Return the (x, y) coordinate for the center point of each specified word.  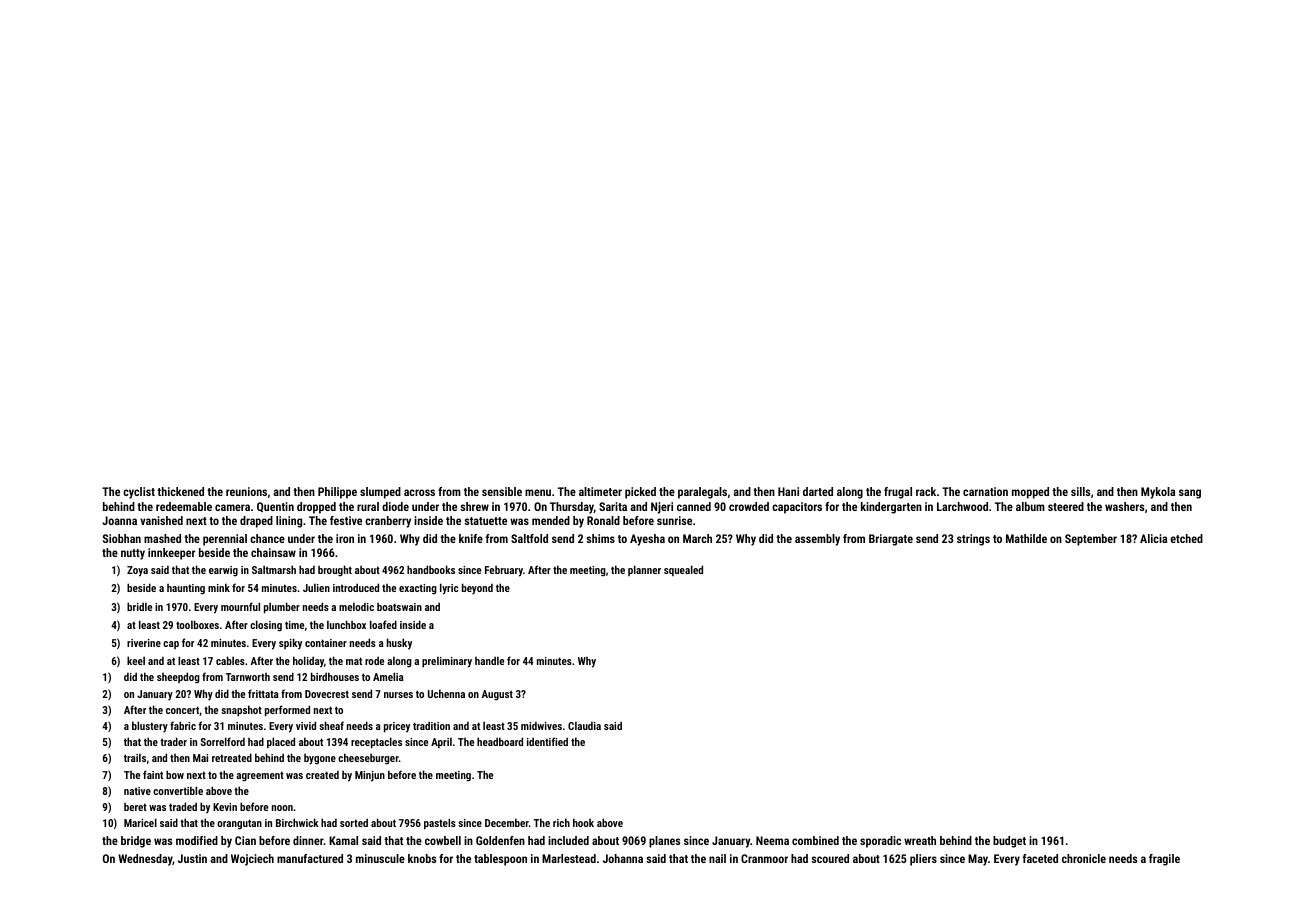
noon (282, 808)
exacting (418, 589)
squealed (683, 570)
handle (489, 660)
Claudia (584, 725)
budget (1009, 842)
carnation (985, 491)
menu (538, 492)
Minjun (370, 776)
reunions (246, 491)
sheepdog (178, 678)
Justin (192, 858)
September (1091, 540)
